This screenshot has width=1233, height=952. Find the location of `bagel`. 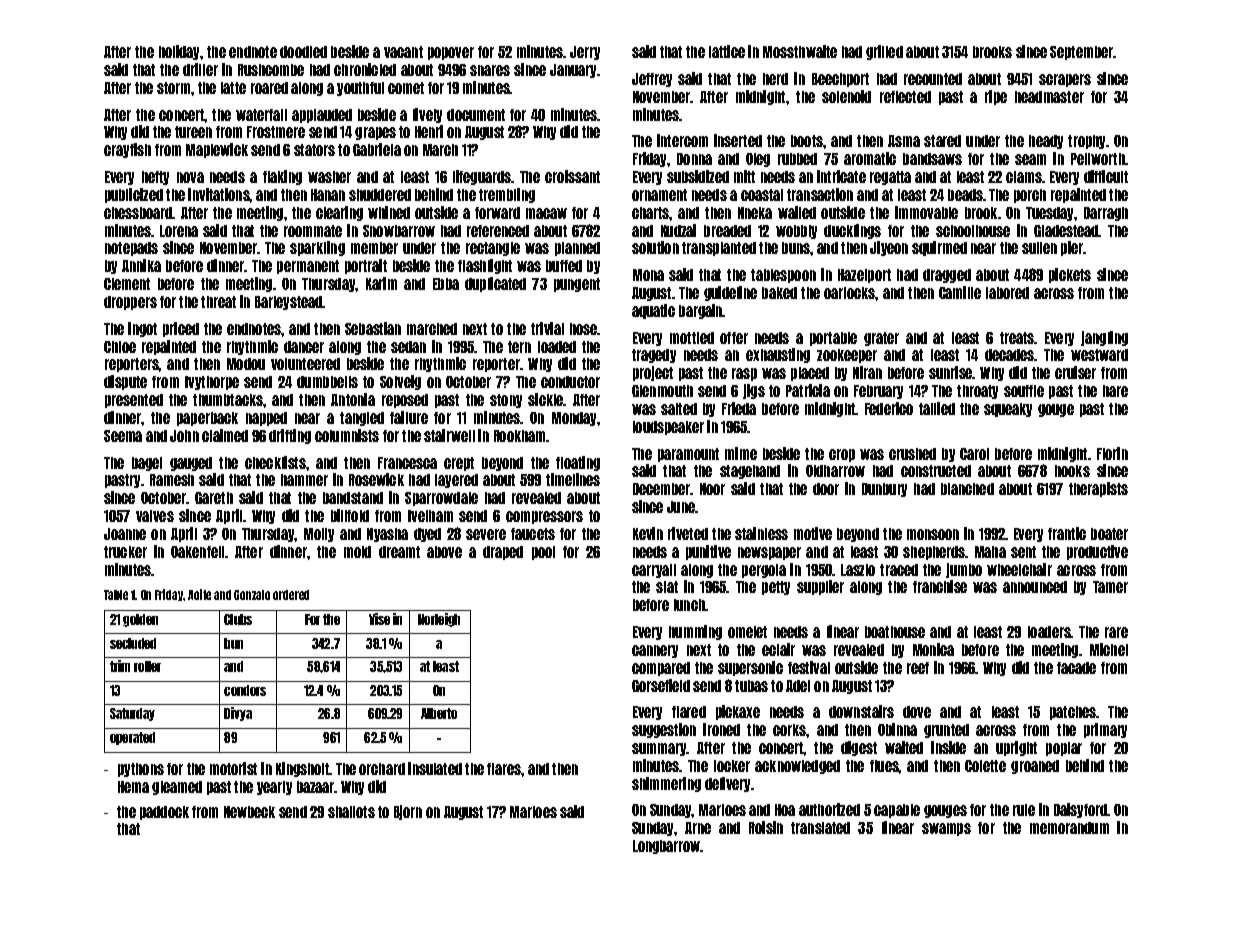

bagel is located at coordinates (147, 464).
